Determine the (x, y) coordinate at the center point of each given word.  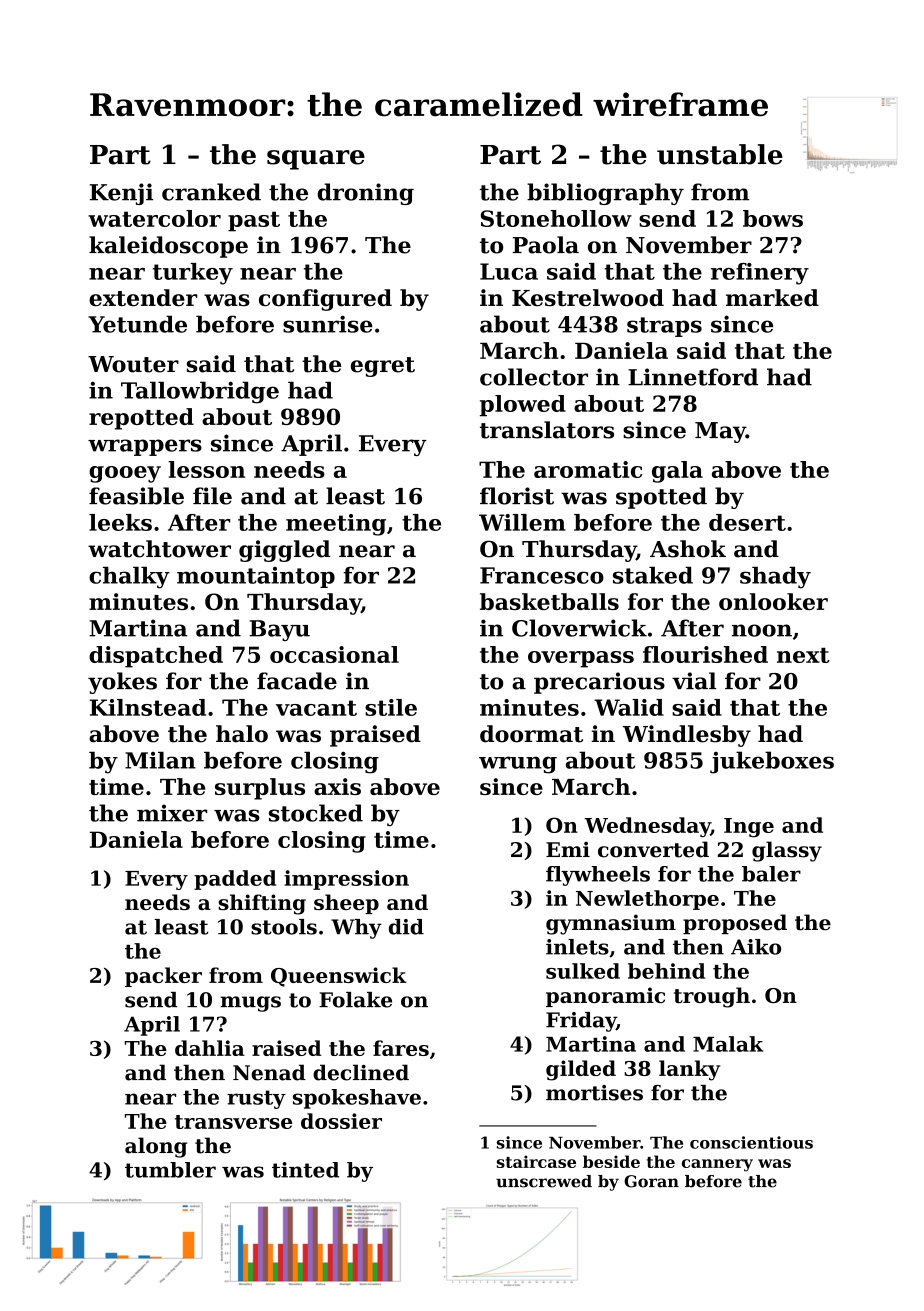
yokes (122, 683)
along (156, 1147)
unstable (720, 154)
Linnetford (693, 377)
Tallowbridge (200, 392)
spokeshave (357, 1099)
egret (383, 367)
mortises (594, 1093)
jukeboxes (772, 762)
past (254, 221)
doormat (531, 734)
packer (163, 977)
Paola (546, 245)
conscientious (751, 1142)
